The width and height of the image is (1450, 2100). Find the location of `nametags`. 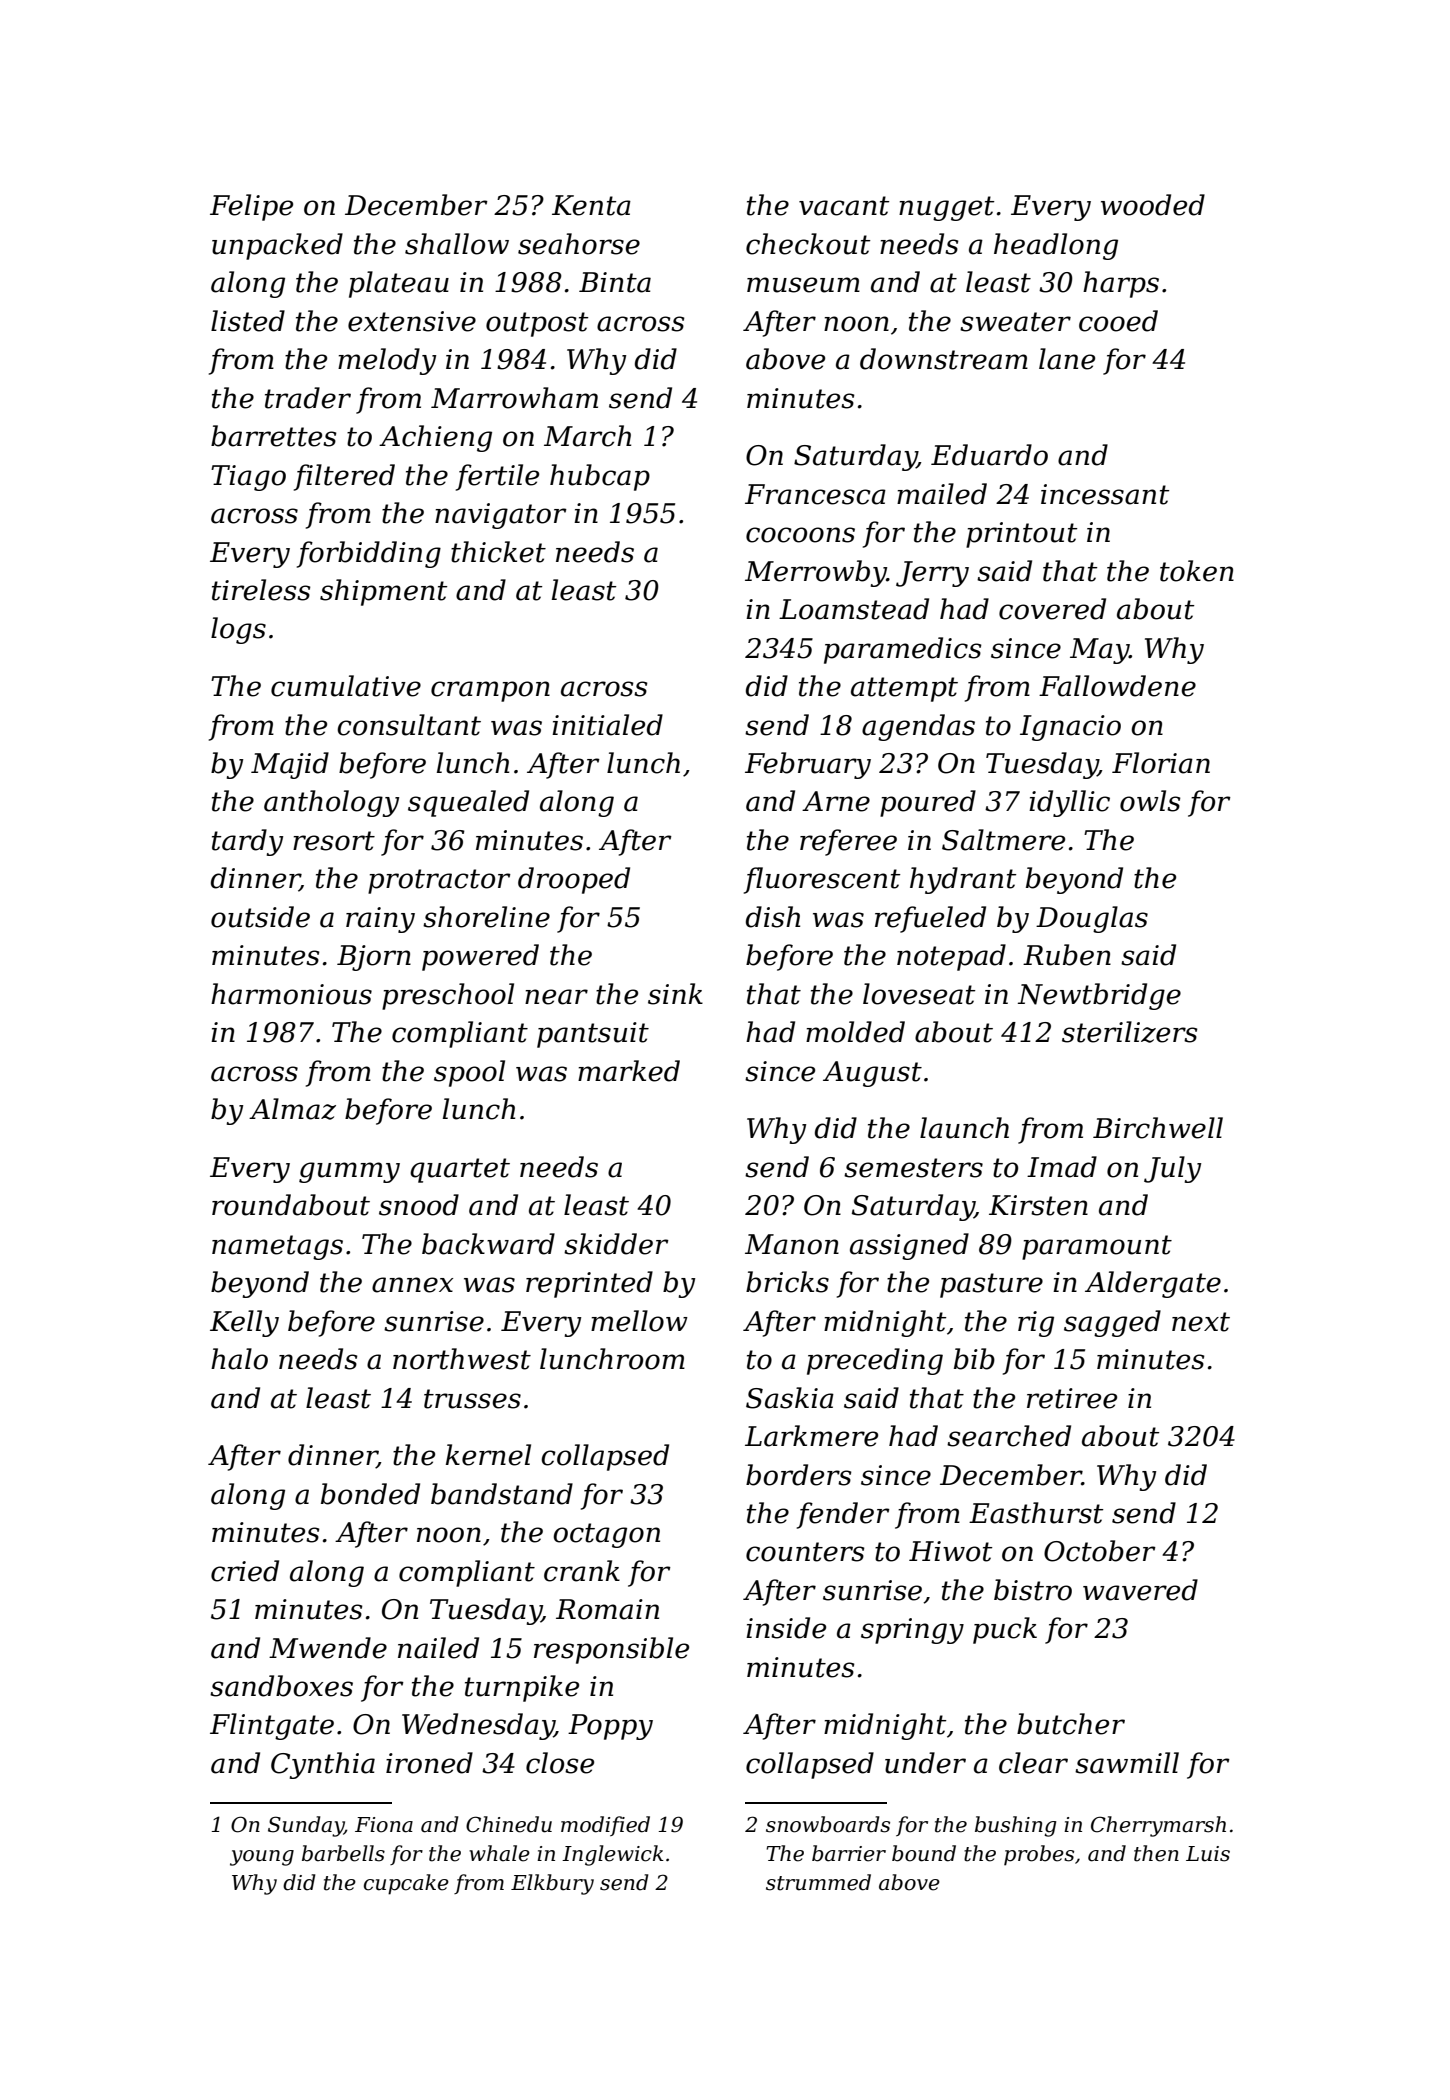

nametags is located at coordinates (277, 1247).
